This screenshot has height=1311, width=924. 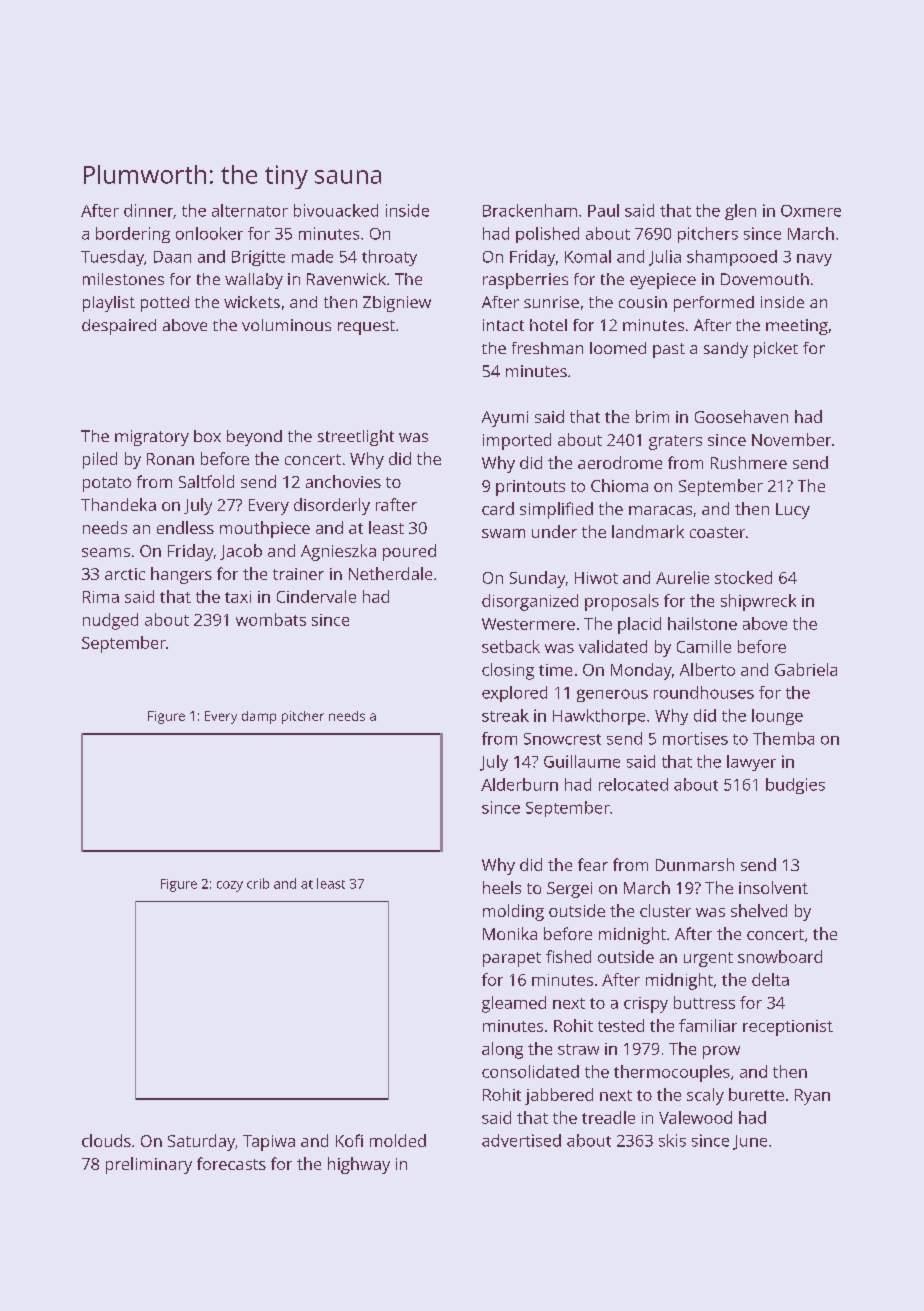 What do you see at coordinates (797, 327) in the screenshot?
I see `meeting` at bounding box center [797, 327].
